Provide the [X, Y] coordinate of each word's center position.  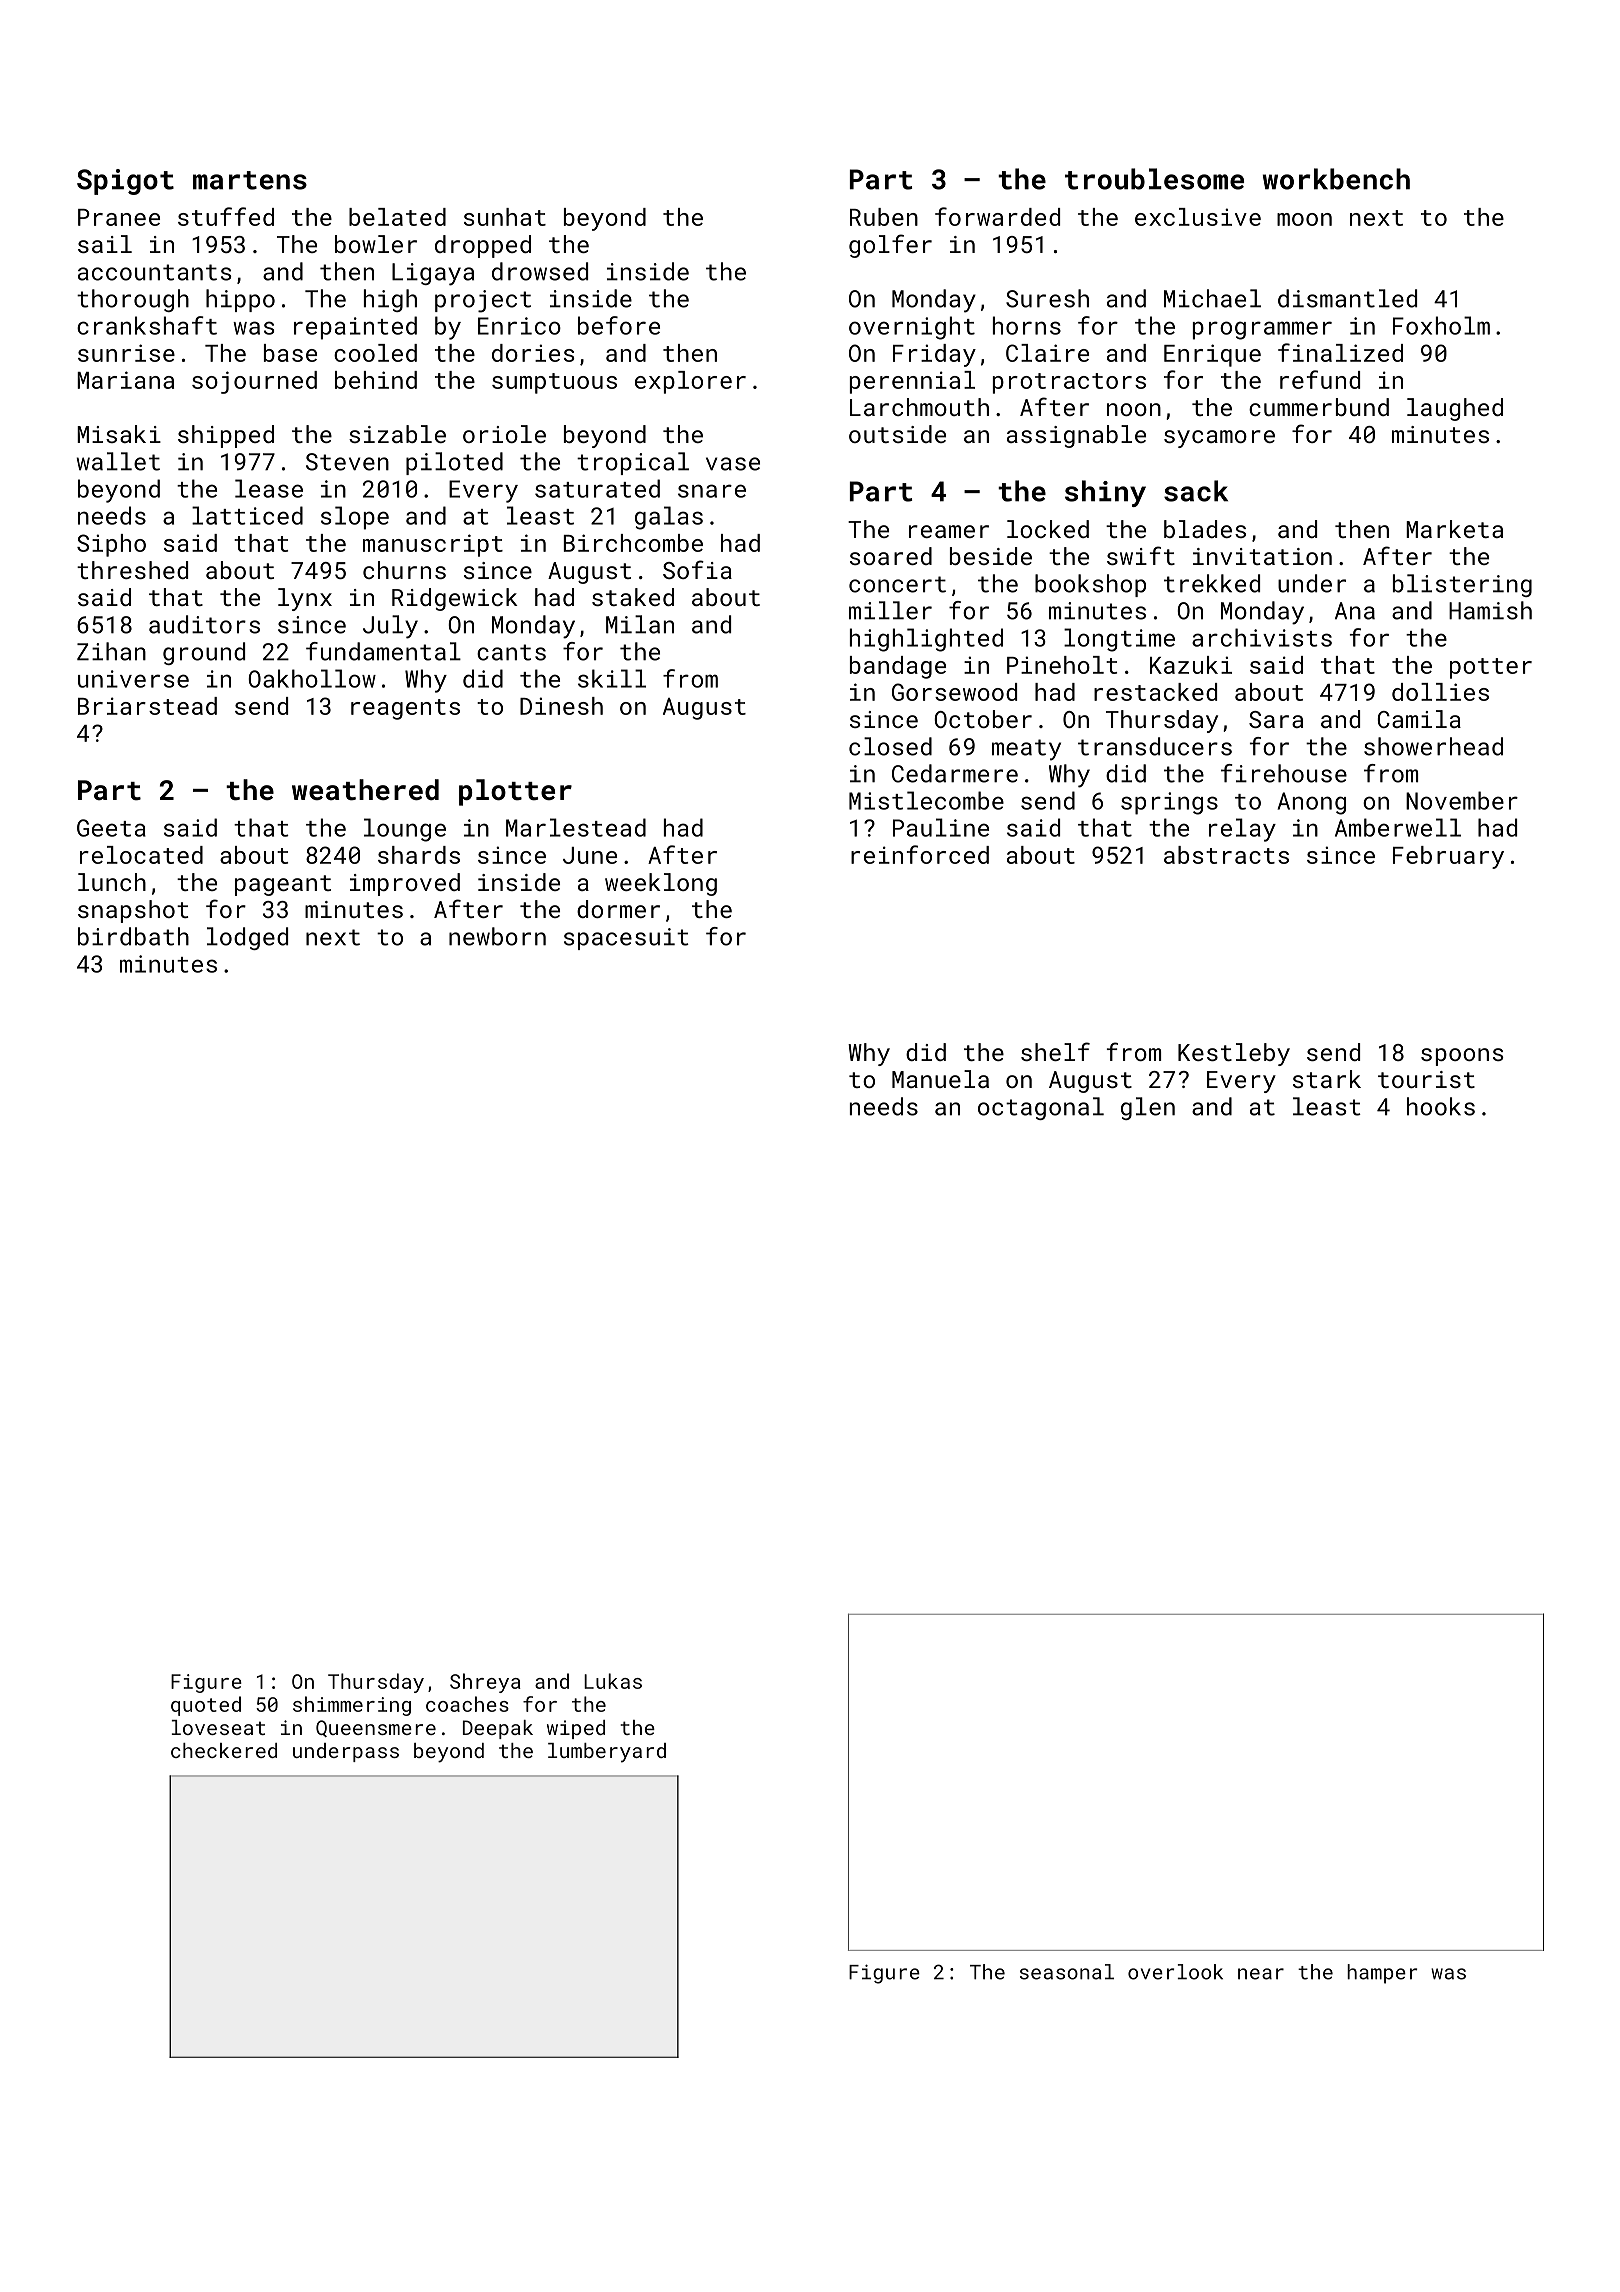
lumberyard [607, 1753]
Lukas [613, 1681]
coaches [467, 1704]
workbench [1336, 179]
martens [250, 180]
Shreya [485, 1683]
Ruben [884, 217]
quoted [206, 1706]
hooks [1441, 1106]
